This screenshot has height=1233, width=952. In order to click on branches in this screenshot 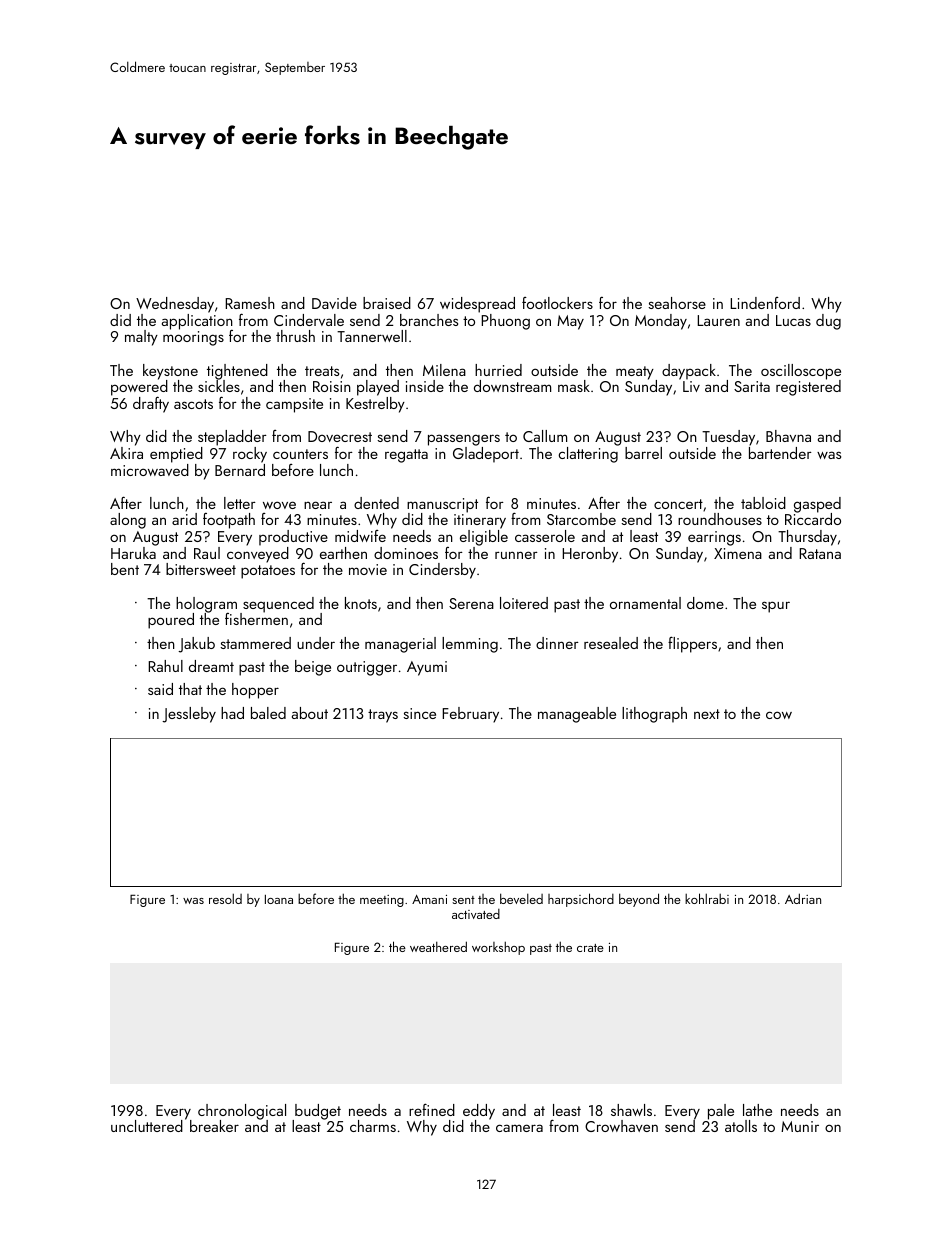, I will do `click(429, 320)`.
